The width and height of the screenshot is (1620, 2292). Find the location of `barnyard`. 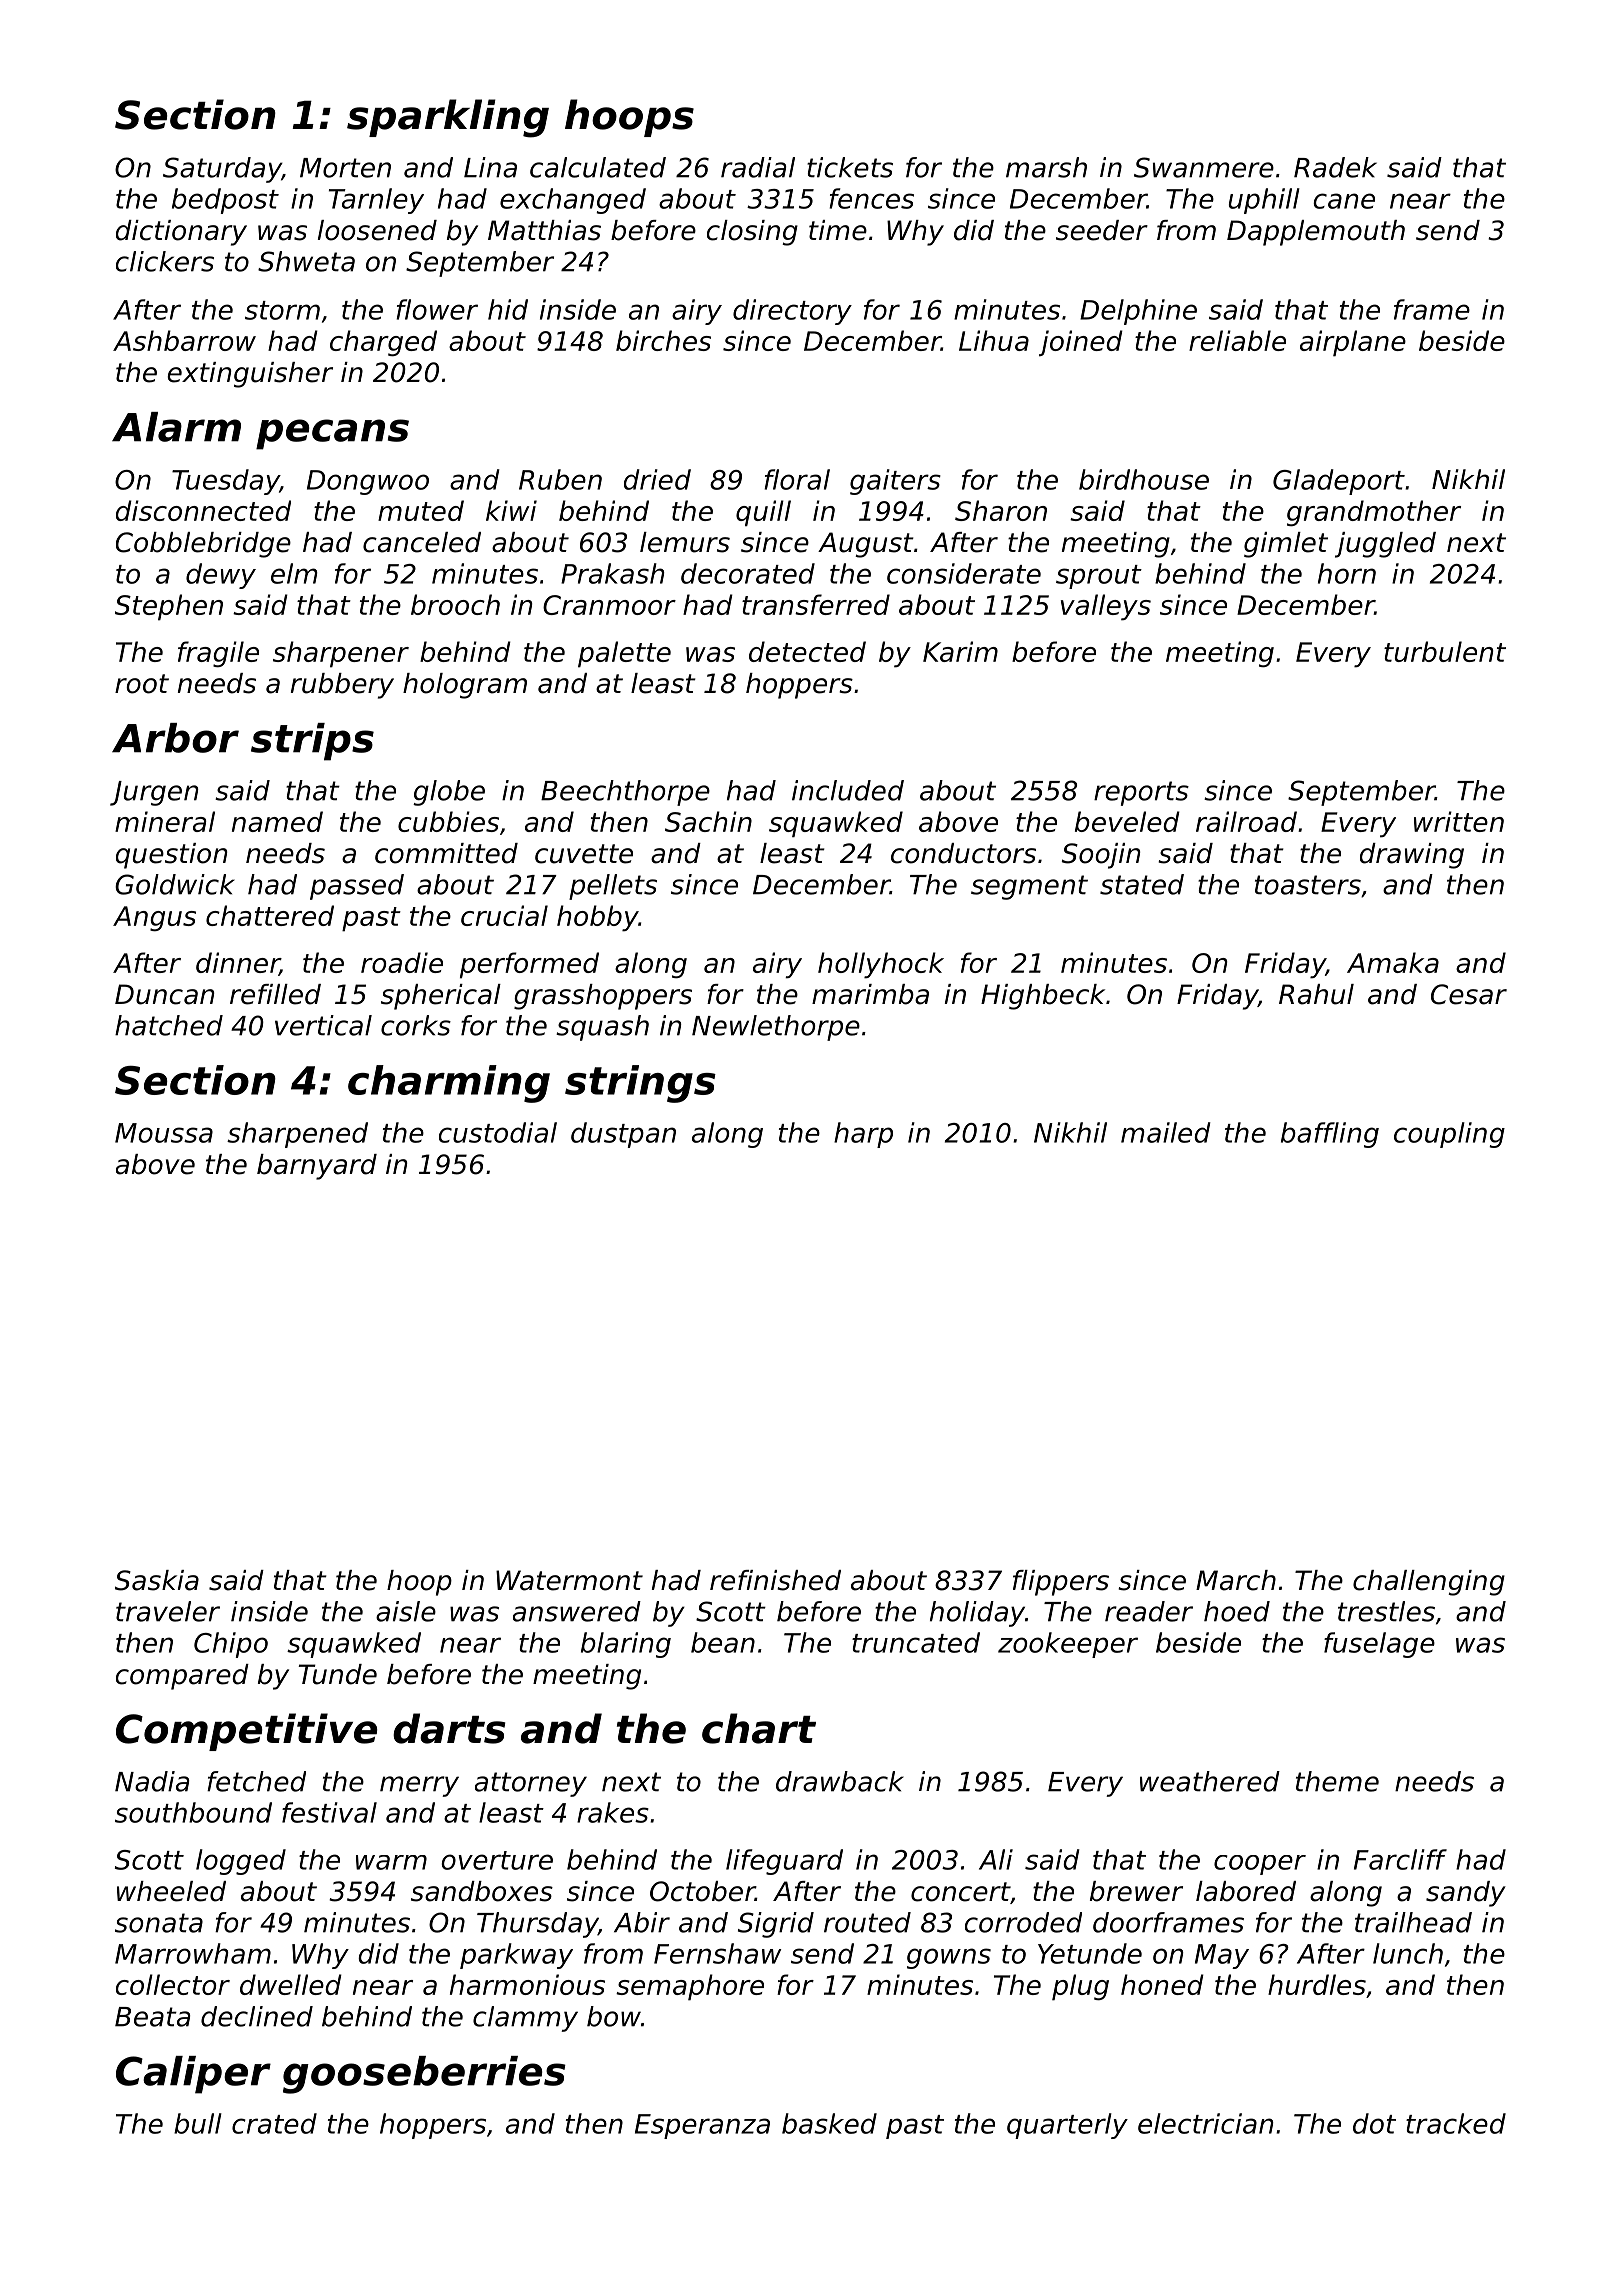

barnyard is located at coordinates (317, 1167).
